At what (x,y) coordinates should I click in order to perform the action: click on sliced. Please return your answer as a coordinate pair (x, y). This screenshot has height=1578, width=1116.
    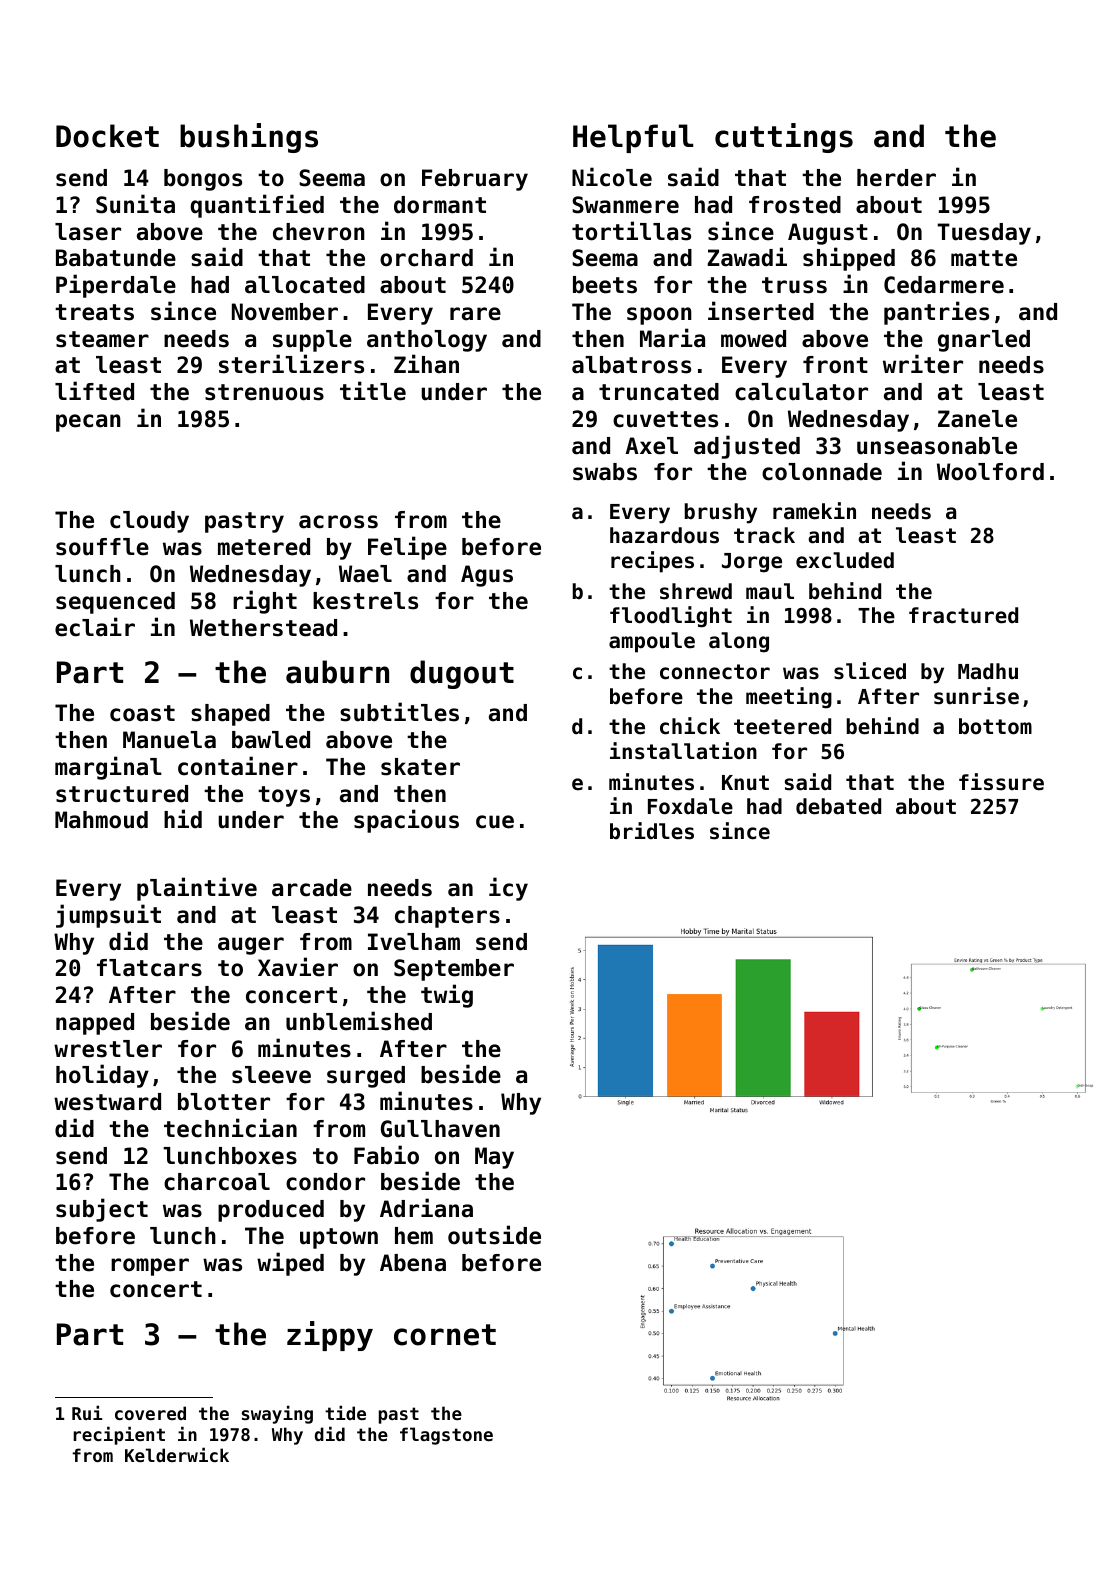
    Looking at the image, I should click on (870, 671).
